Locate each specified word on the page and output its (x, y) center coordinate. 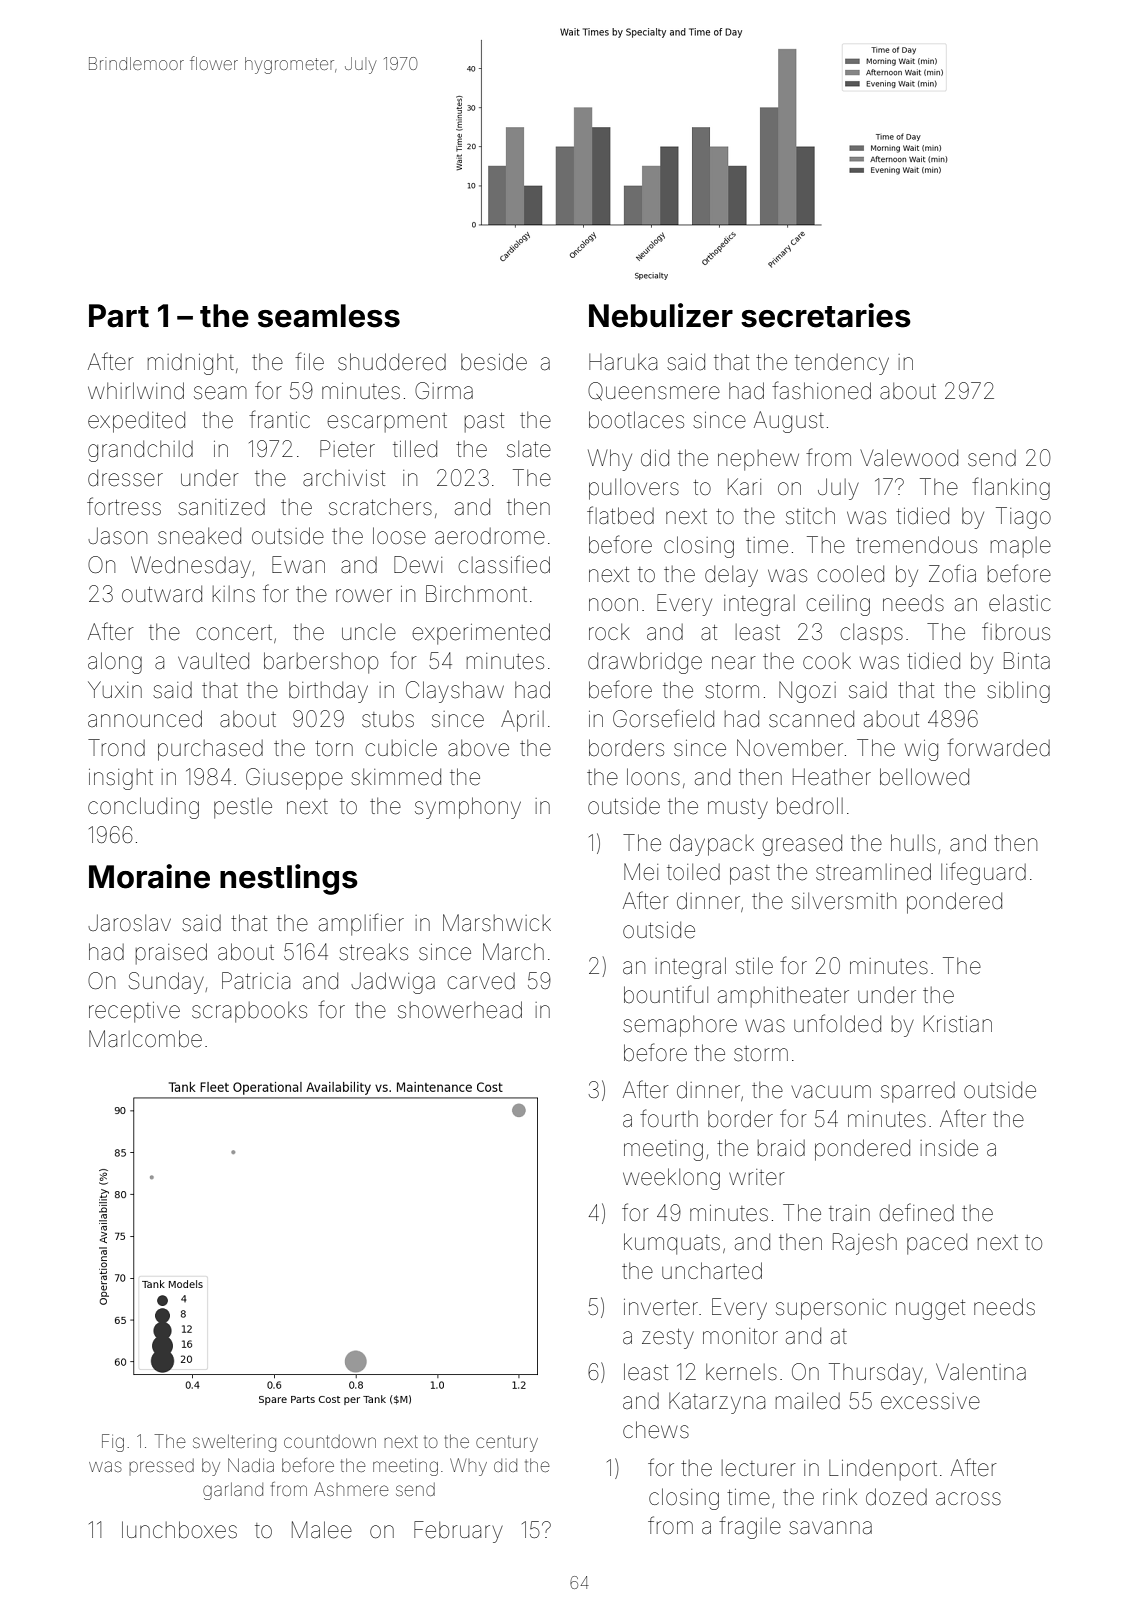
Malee (322, 1530)
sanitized (221, 507)
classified (504, 564)
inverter (661, 1307)
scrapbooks (249, 1012)
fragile (750, 1527)
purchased (210, 750)
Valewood (909, 458)
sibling (1018, 692)
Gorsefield (663, 718)
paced (937, 1244)
